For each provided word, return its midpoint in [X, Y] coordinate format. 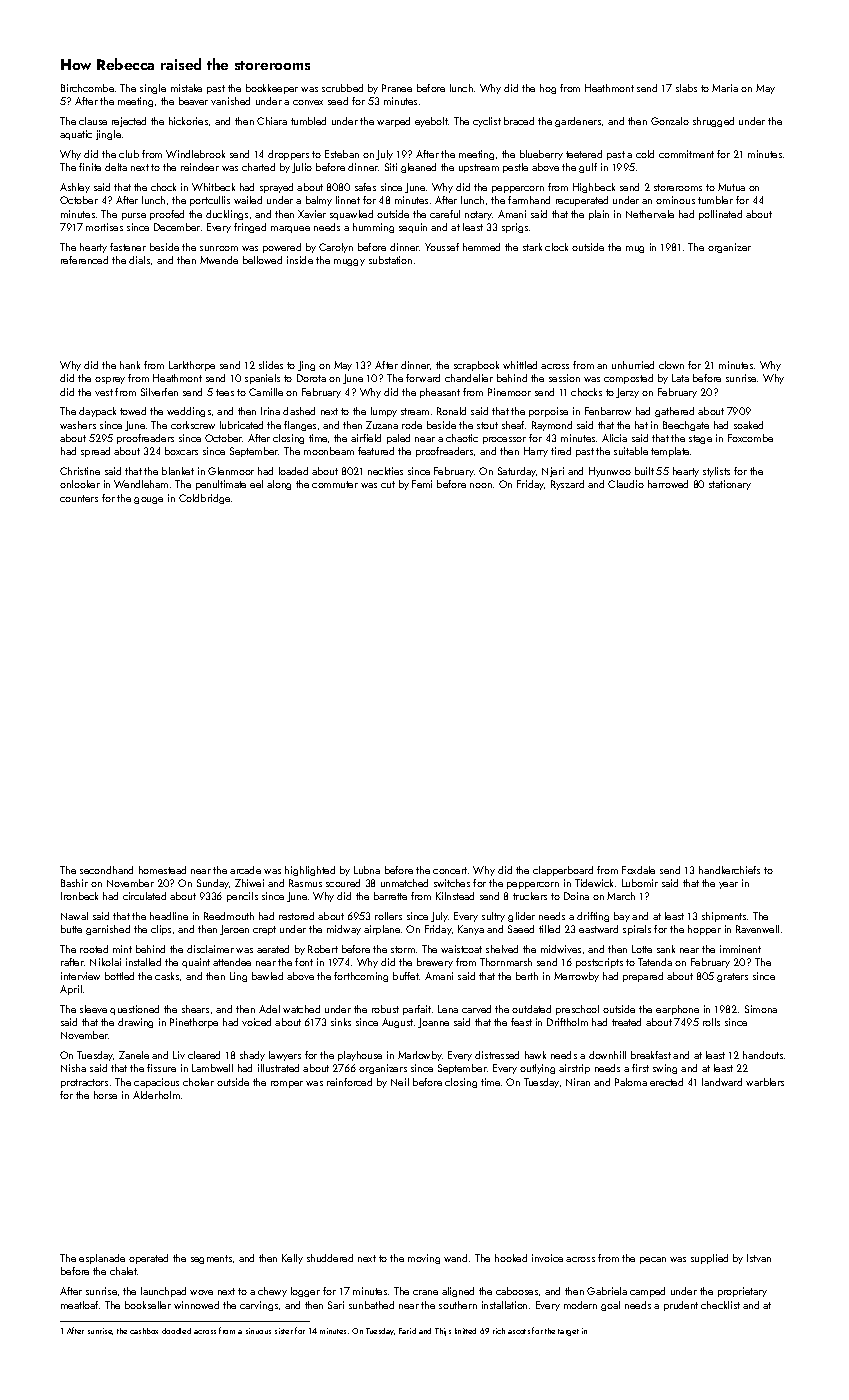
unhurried [633, 365]
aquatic [76, 135]
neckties [385, 471]
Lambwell [212, 1068]
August [397, 1023]
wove [201, 1292]
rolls [711, 1022]
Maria [725, 88]
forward [423, 378]
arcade [245, 870]
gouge [148, 500]
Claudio [626, 484]
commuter [335, 484]
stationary [730, 485]
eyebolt [431, 122]
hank [130, 365]
